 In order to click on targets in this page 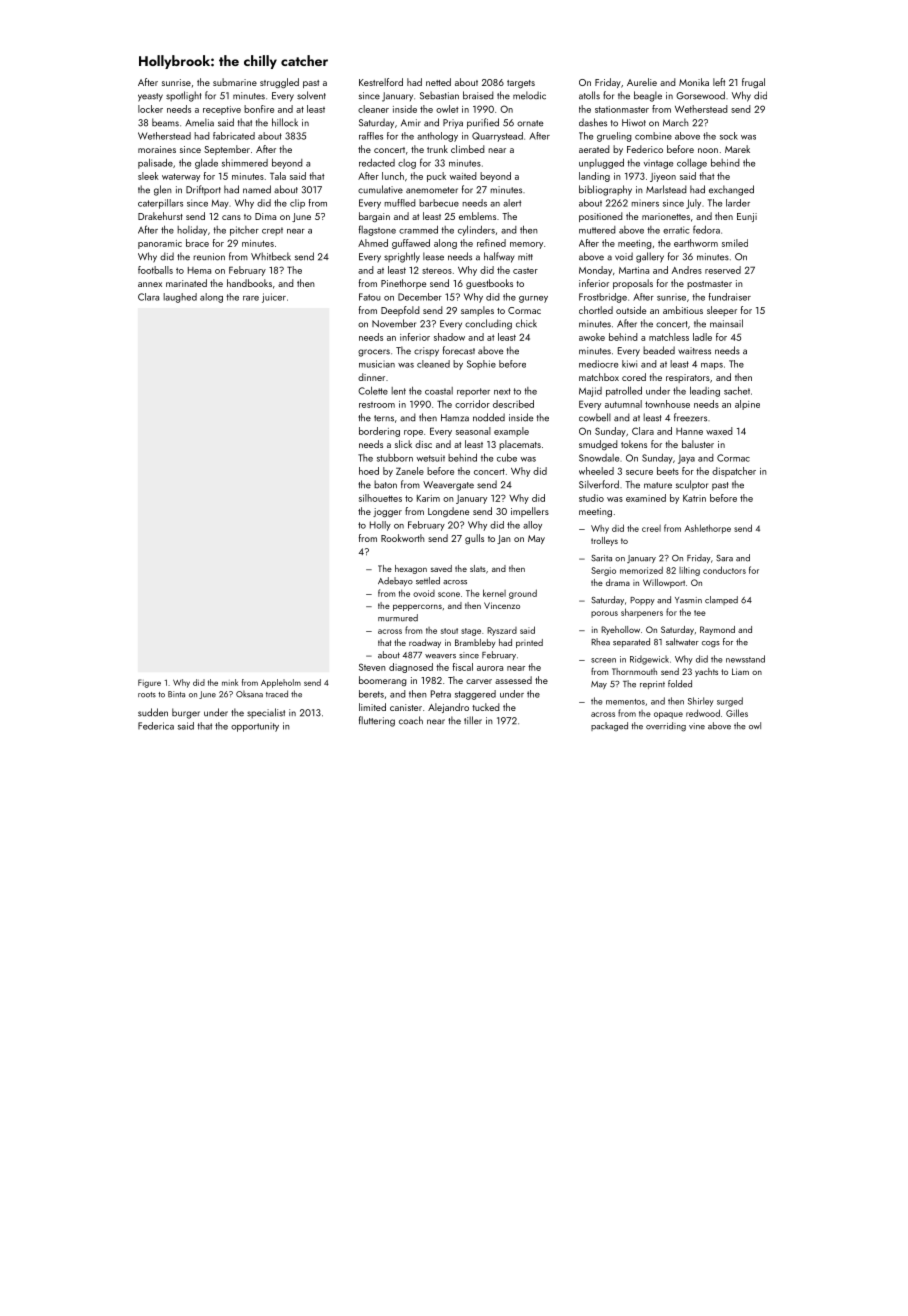, I will do `click(521, 84)`.
